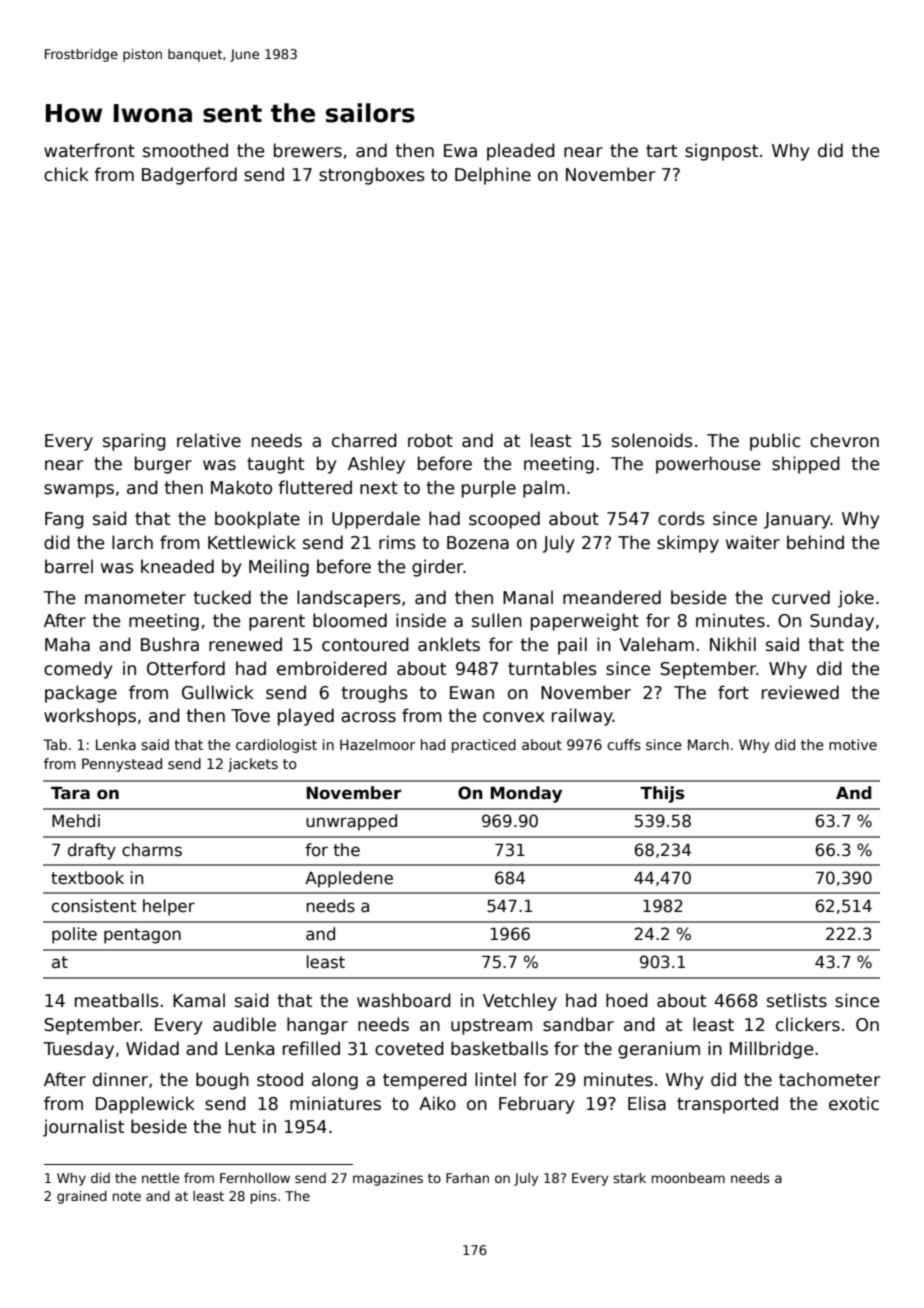 The width and height of the page is (924, 1308). I want to click on washboard, so click(404, 1000).
